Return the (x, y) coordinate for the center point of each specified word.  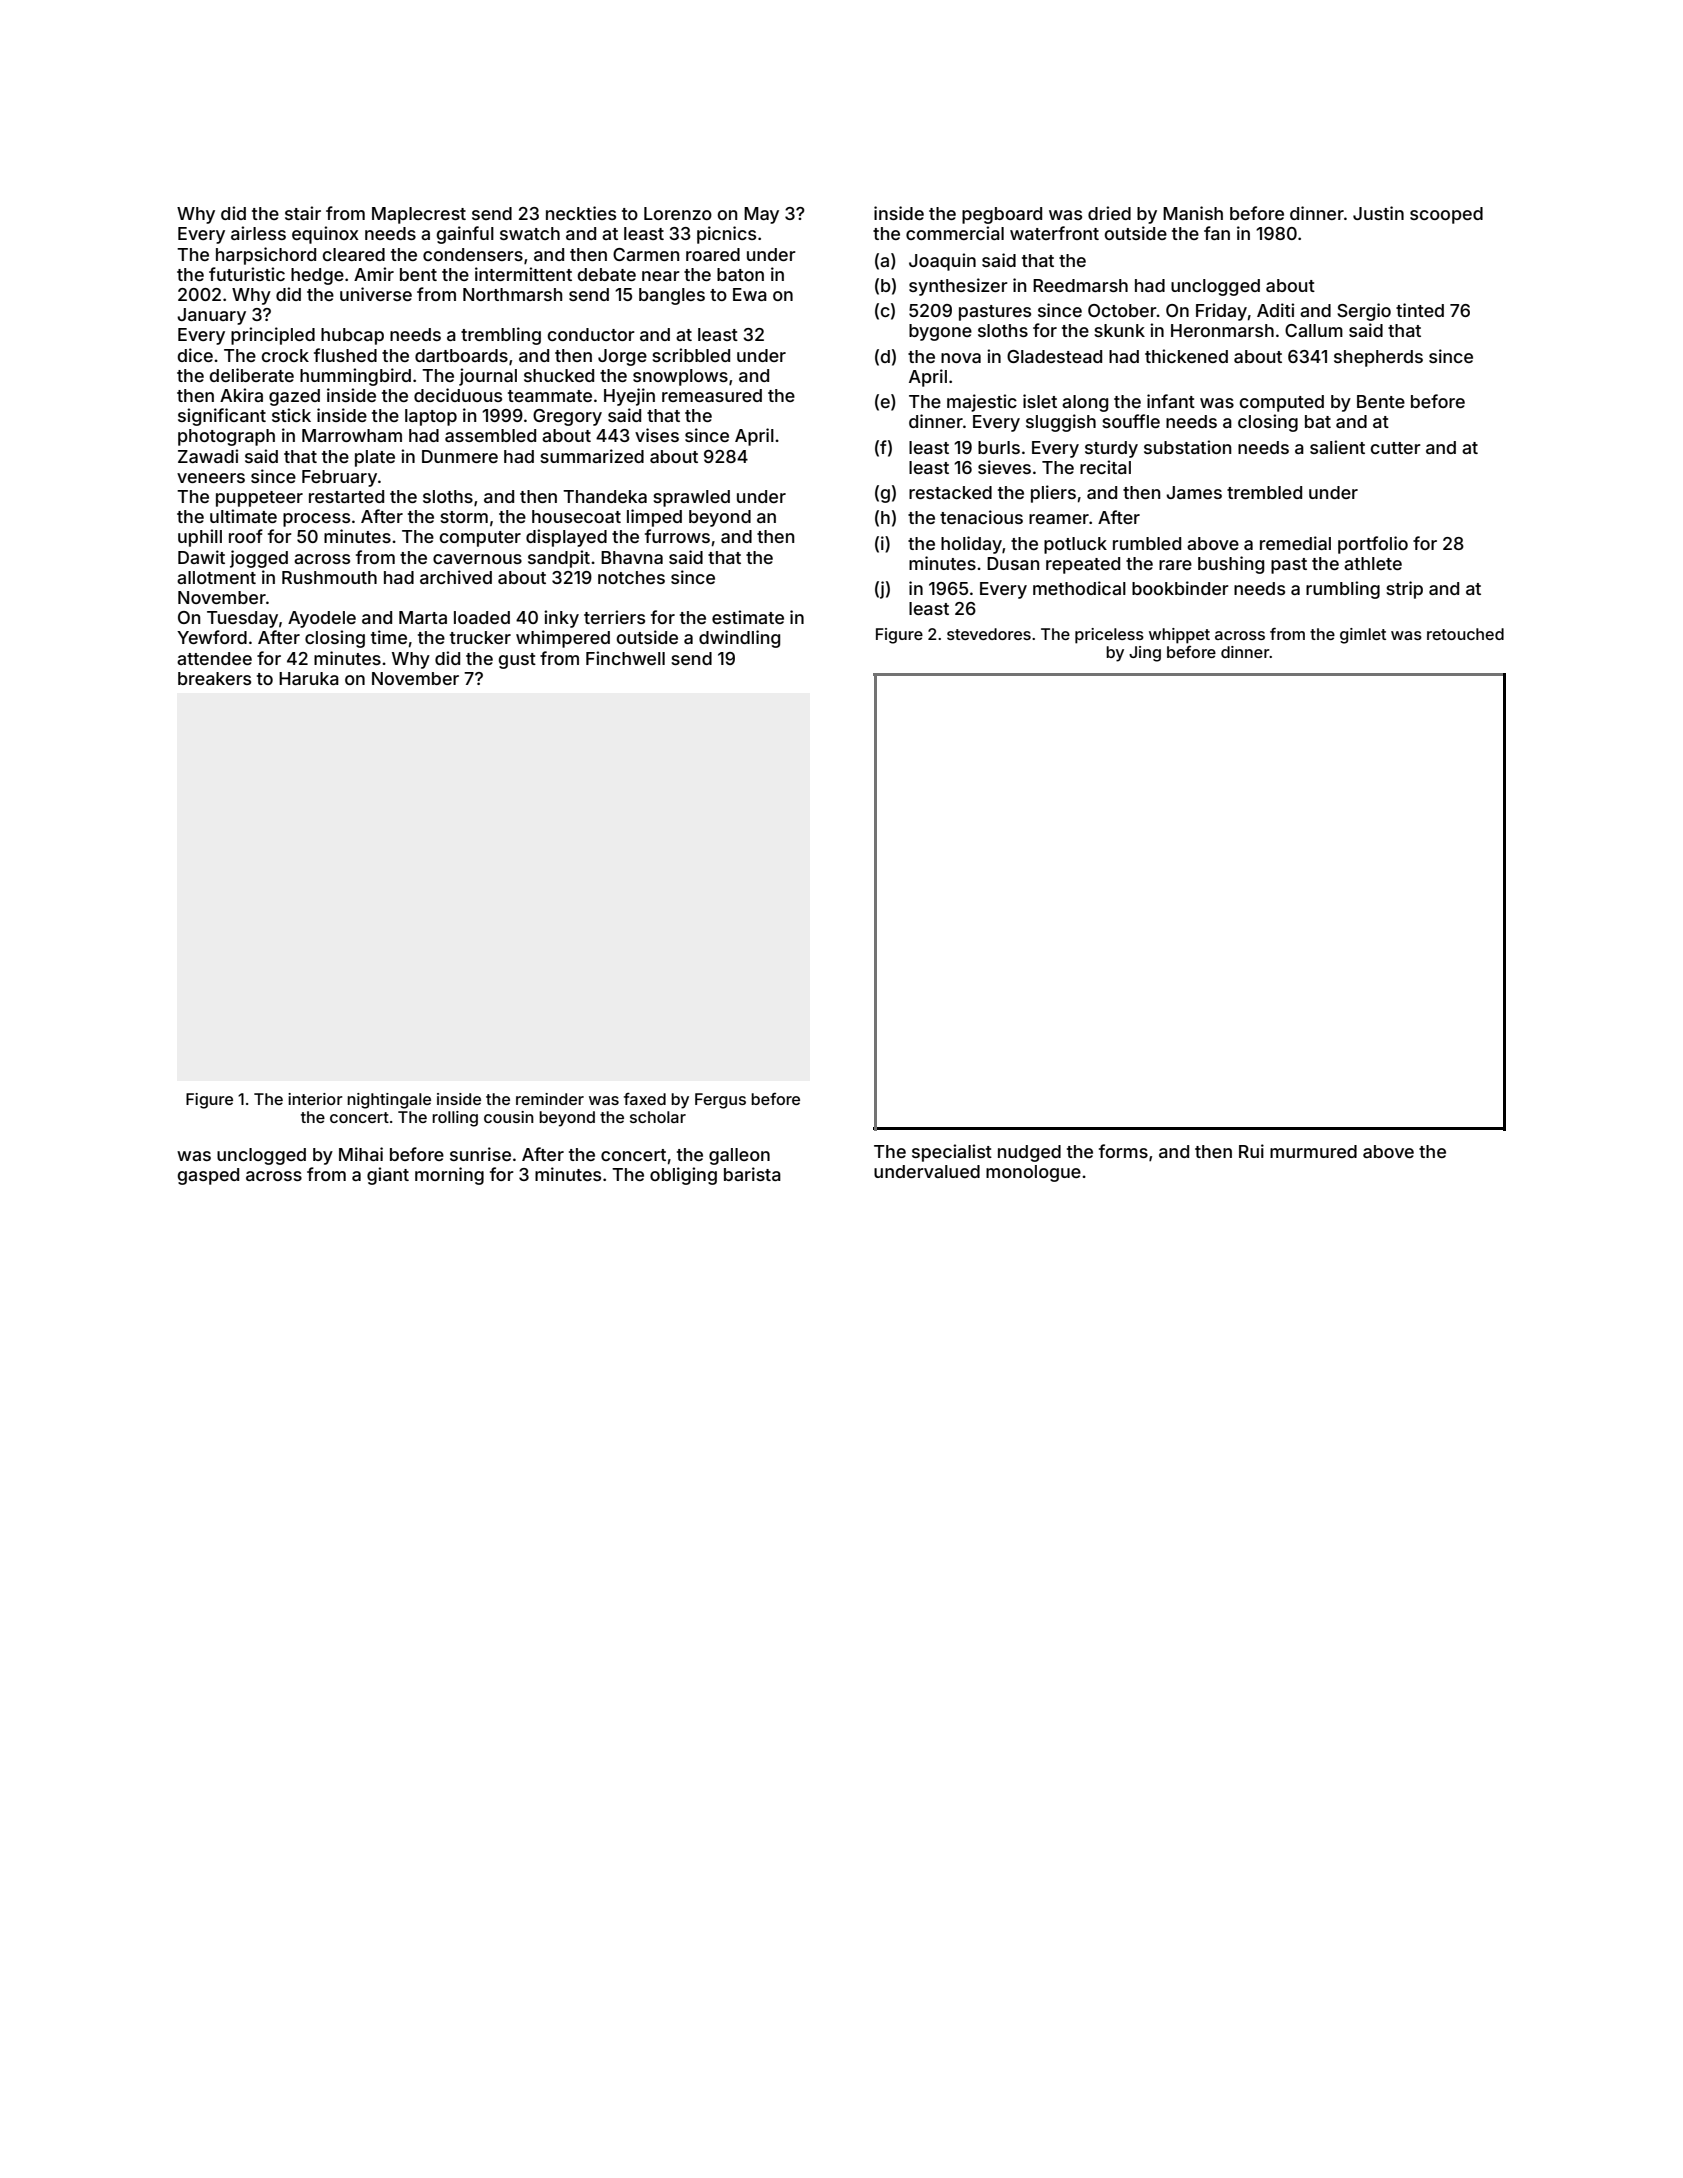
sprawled (691, 498)
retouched (1465, 634)
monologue (1033, 1173)
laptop (431, 417)
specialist (952, 1153)
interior (315, 1099)
